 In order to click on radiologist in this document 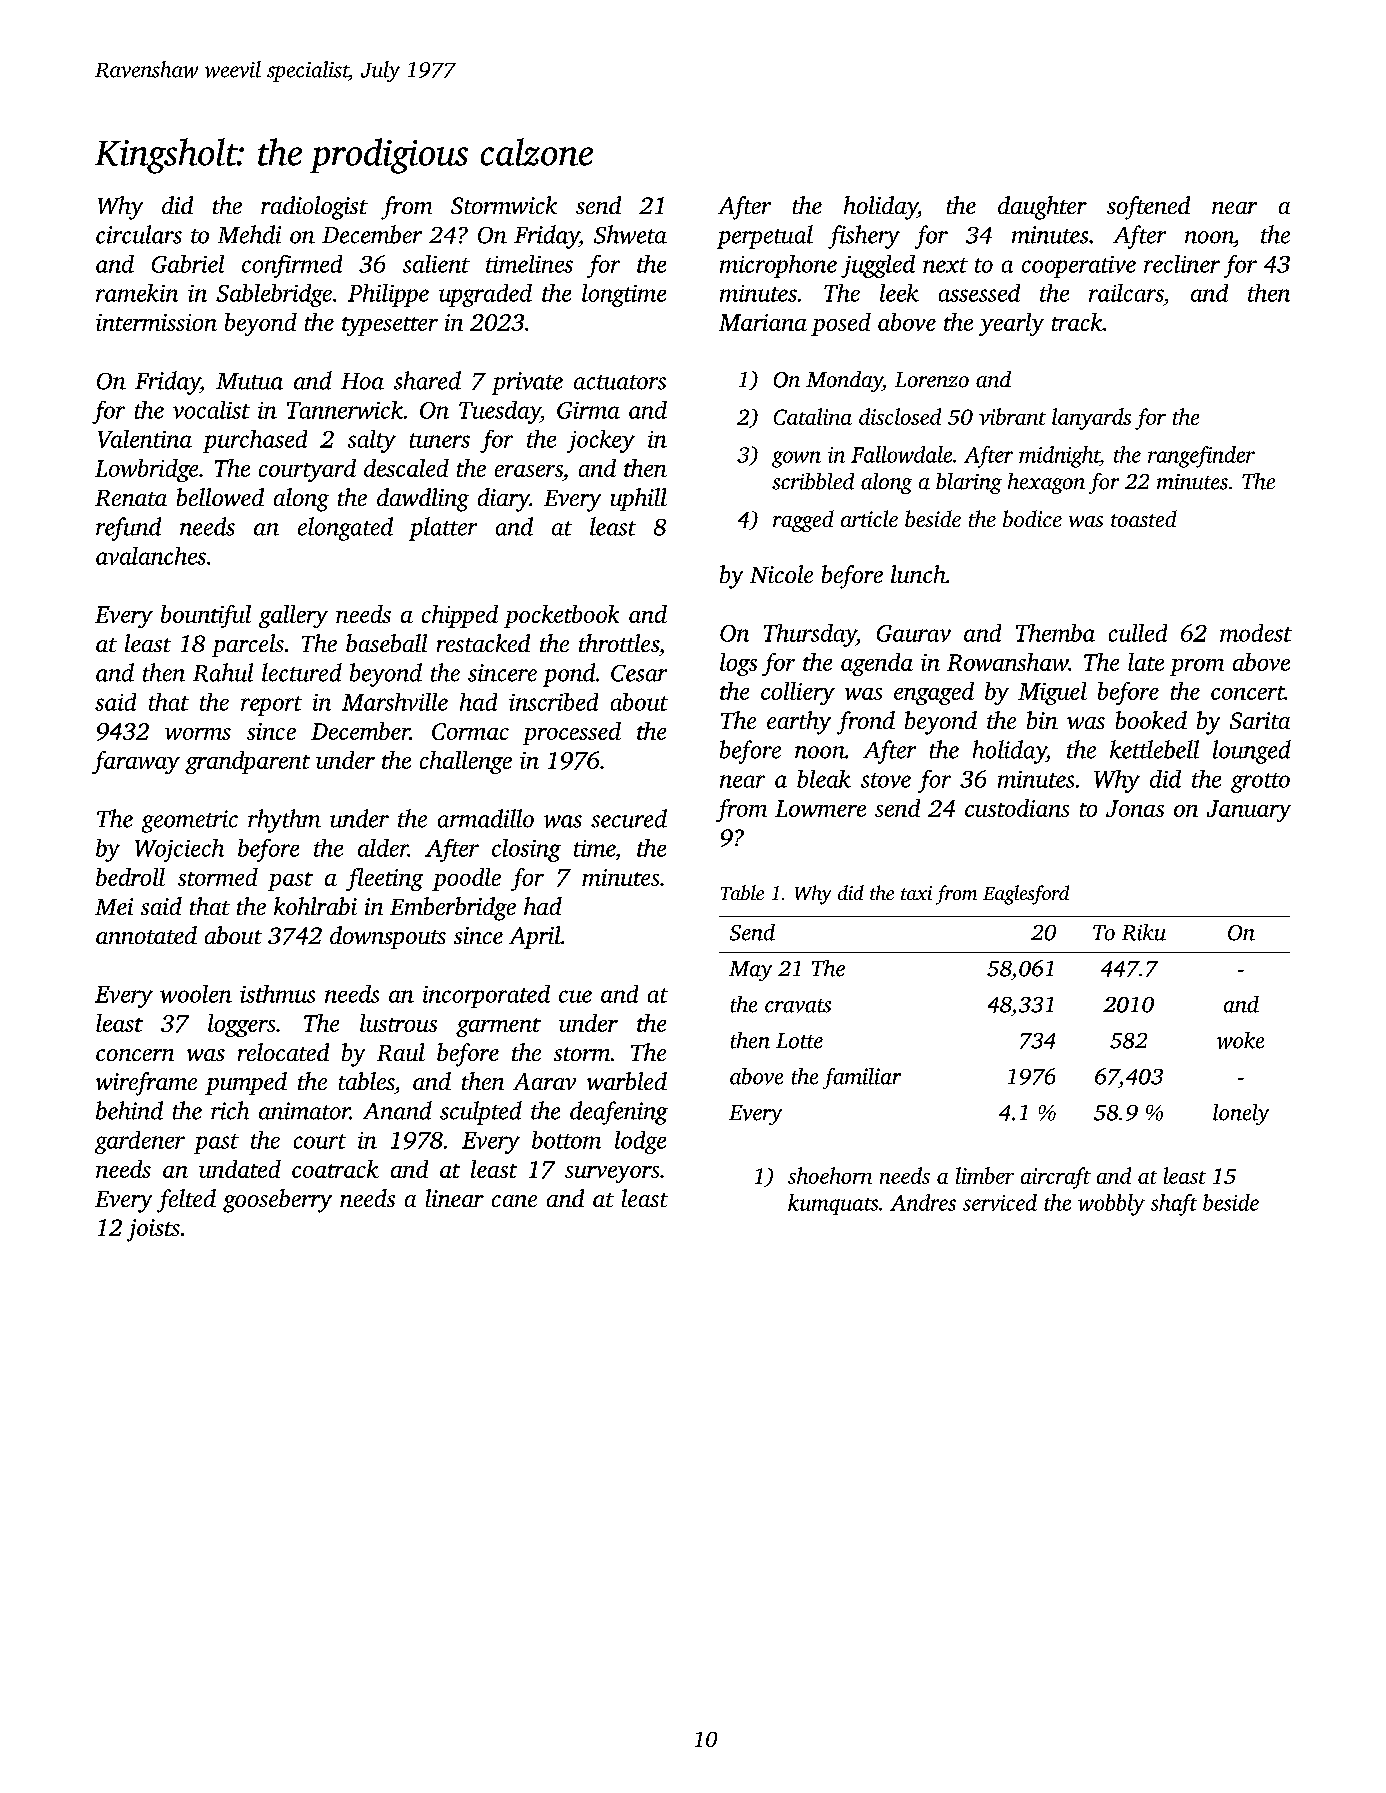, I will do `click(314, 208)`.
